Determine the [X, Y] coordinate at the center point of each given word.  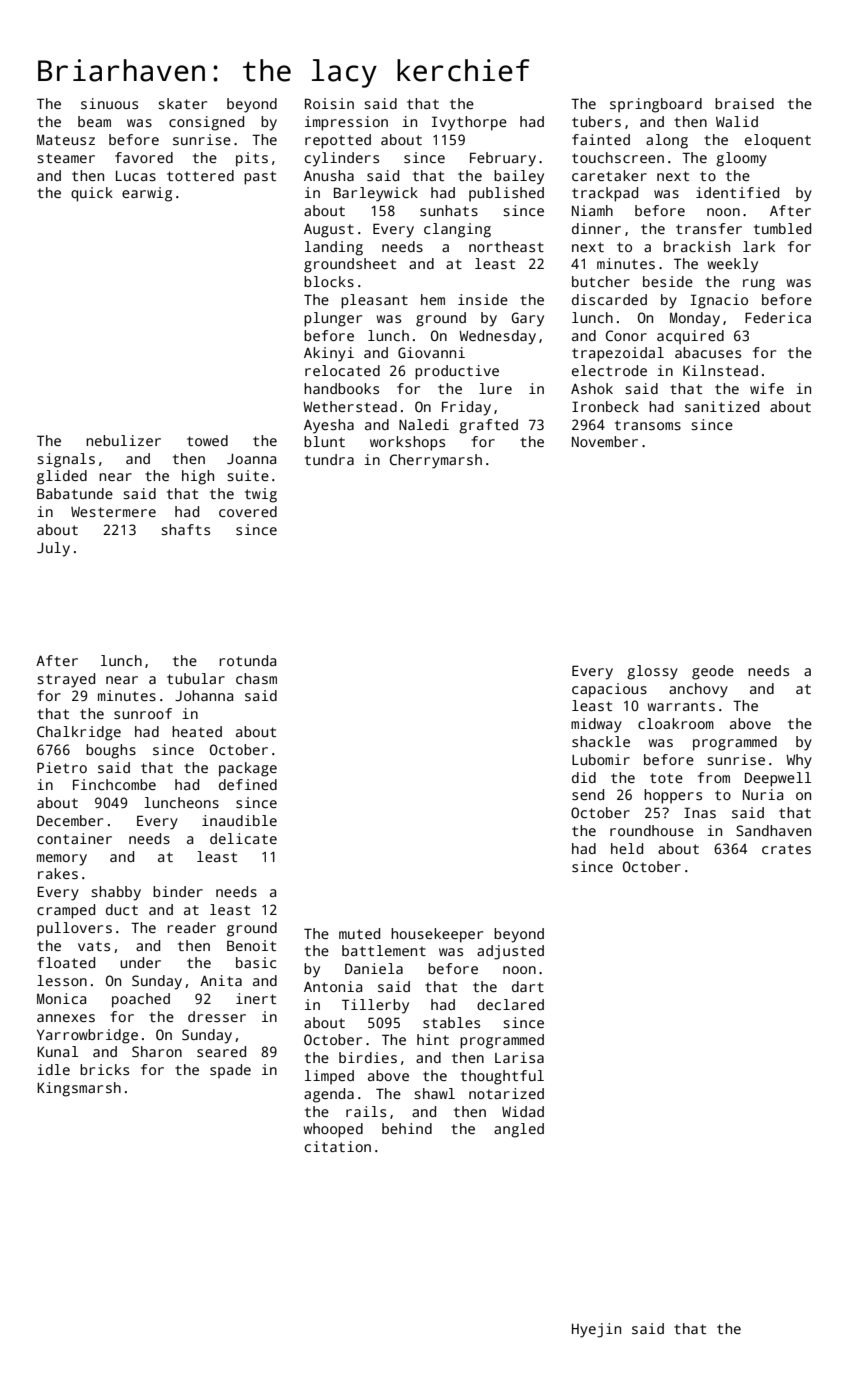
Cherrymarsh [436, 461]
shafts [185, 529]
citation [338, 1146]
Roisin [329, 103]
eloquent [778, 141]
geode [713, 672]
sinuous [109, 103]
